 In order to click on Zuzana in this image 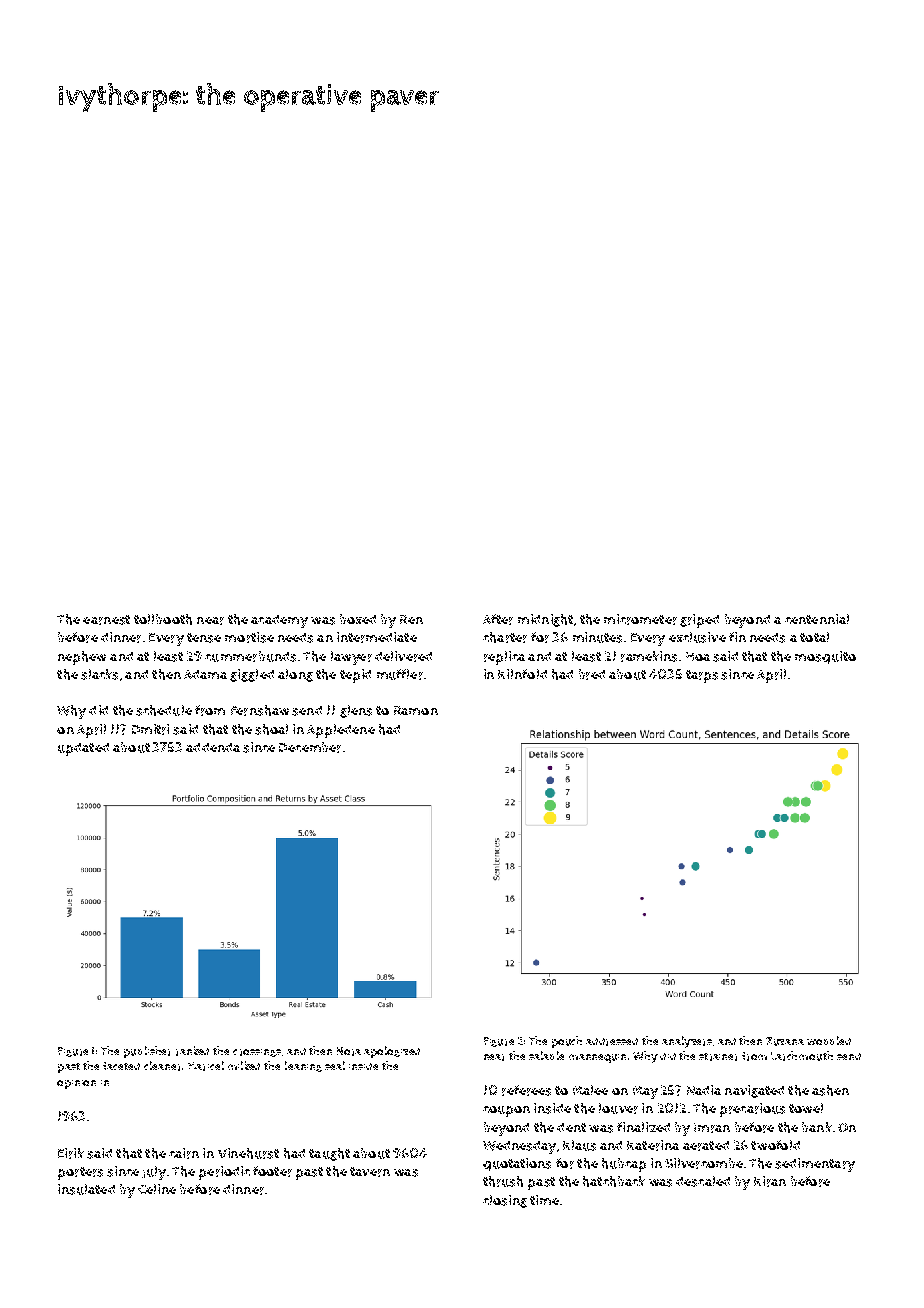, I will do `click(785, 1041)`.
